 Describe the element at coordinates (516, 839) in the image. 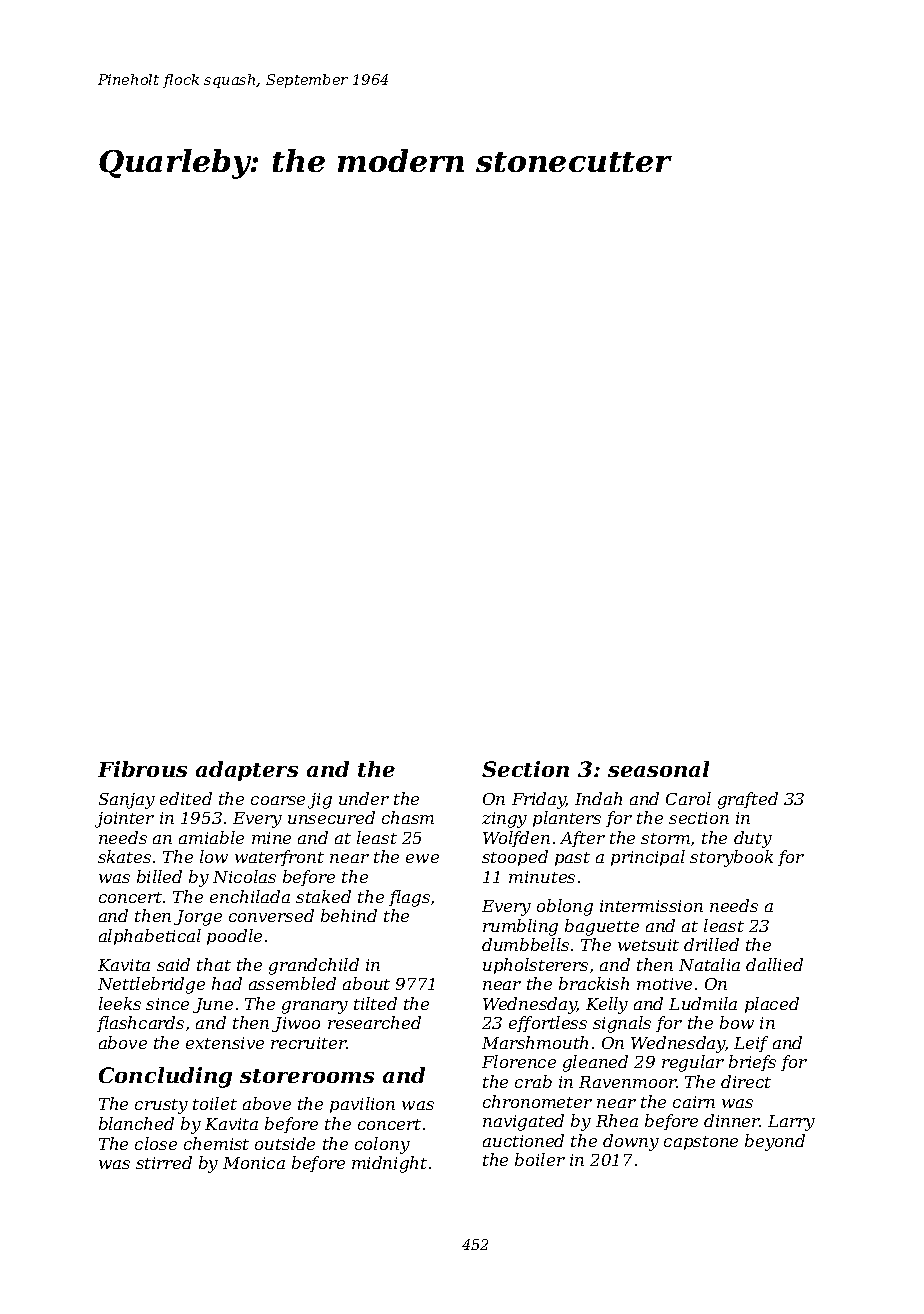

I see `Wolfden` at that location.
